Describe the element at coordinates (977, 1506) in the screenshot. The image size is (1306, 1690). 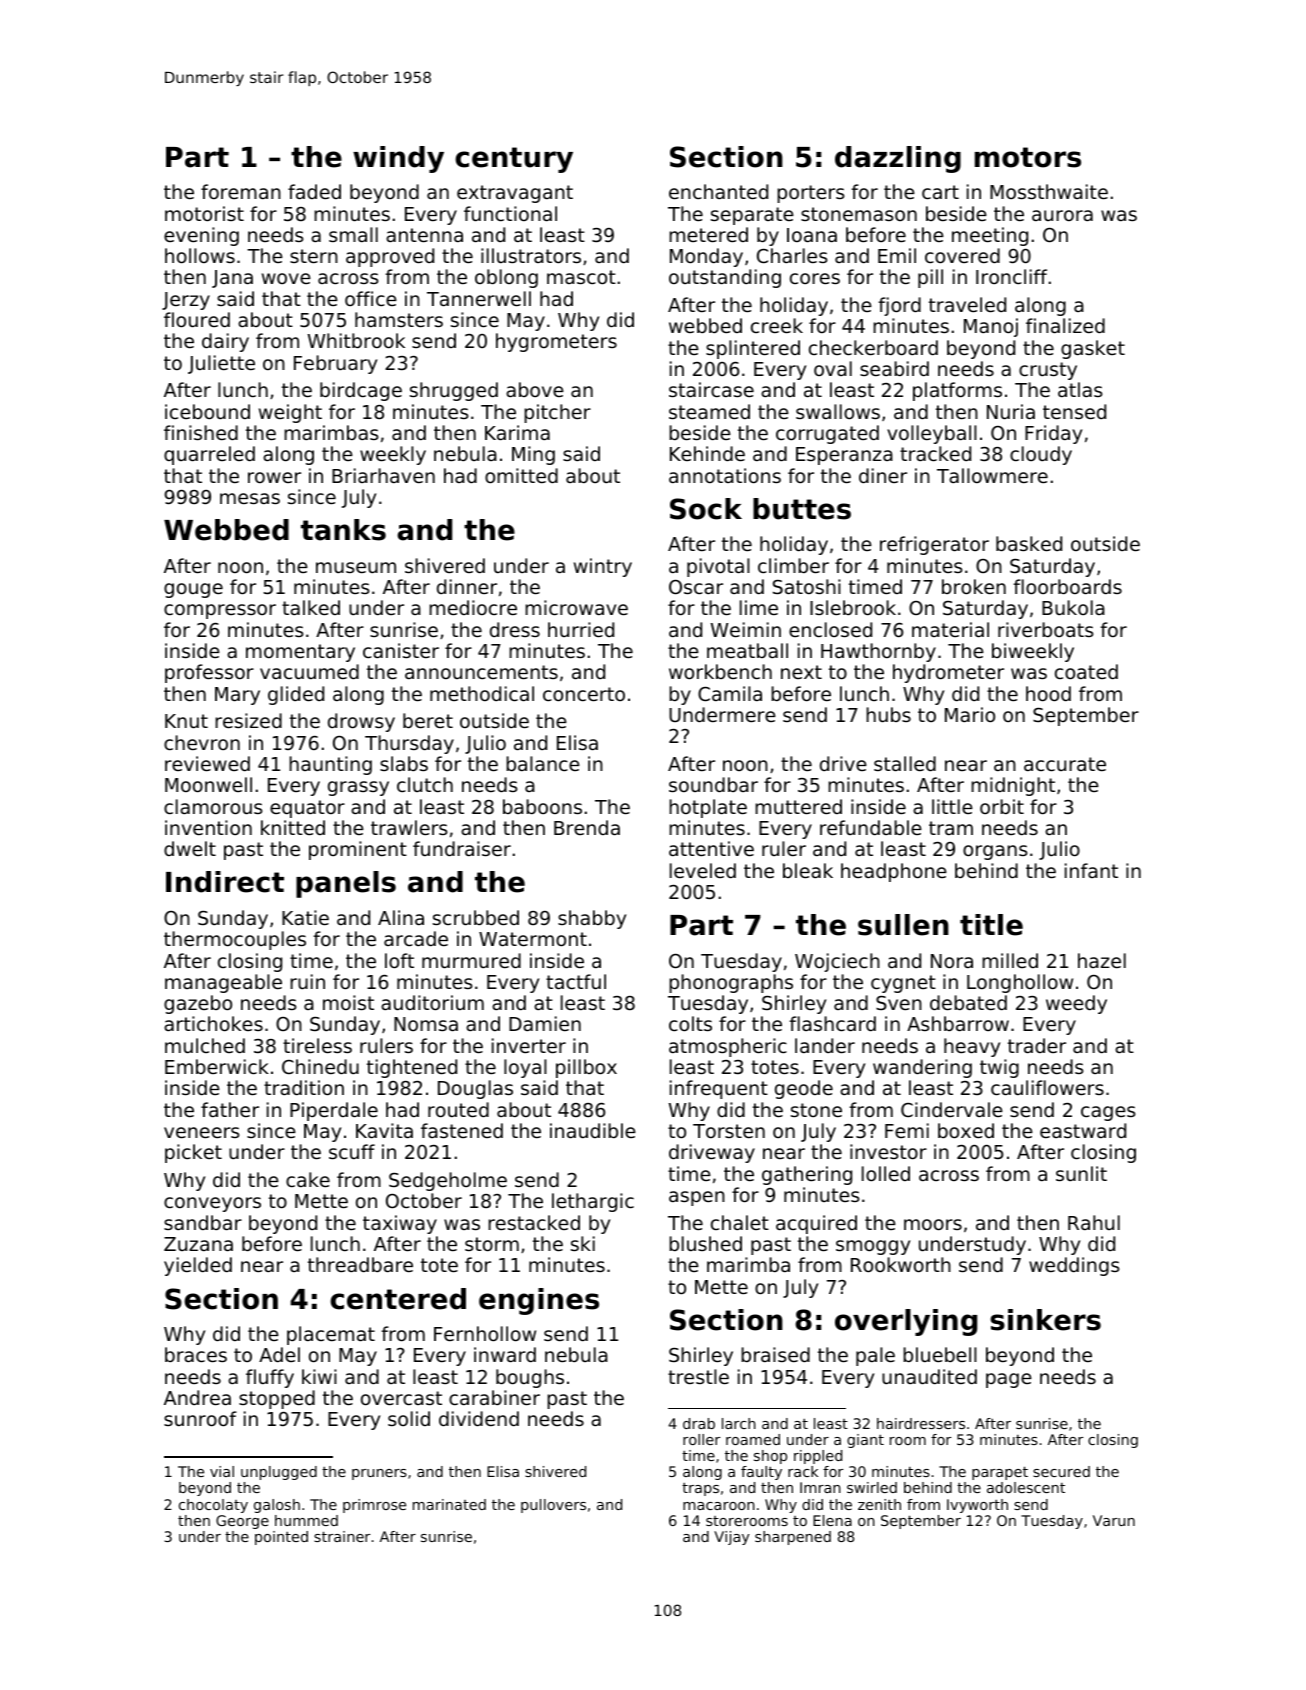
I see `Ivyworth` at that location.
